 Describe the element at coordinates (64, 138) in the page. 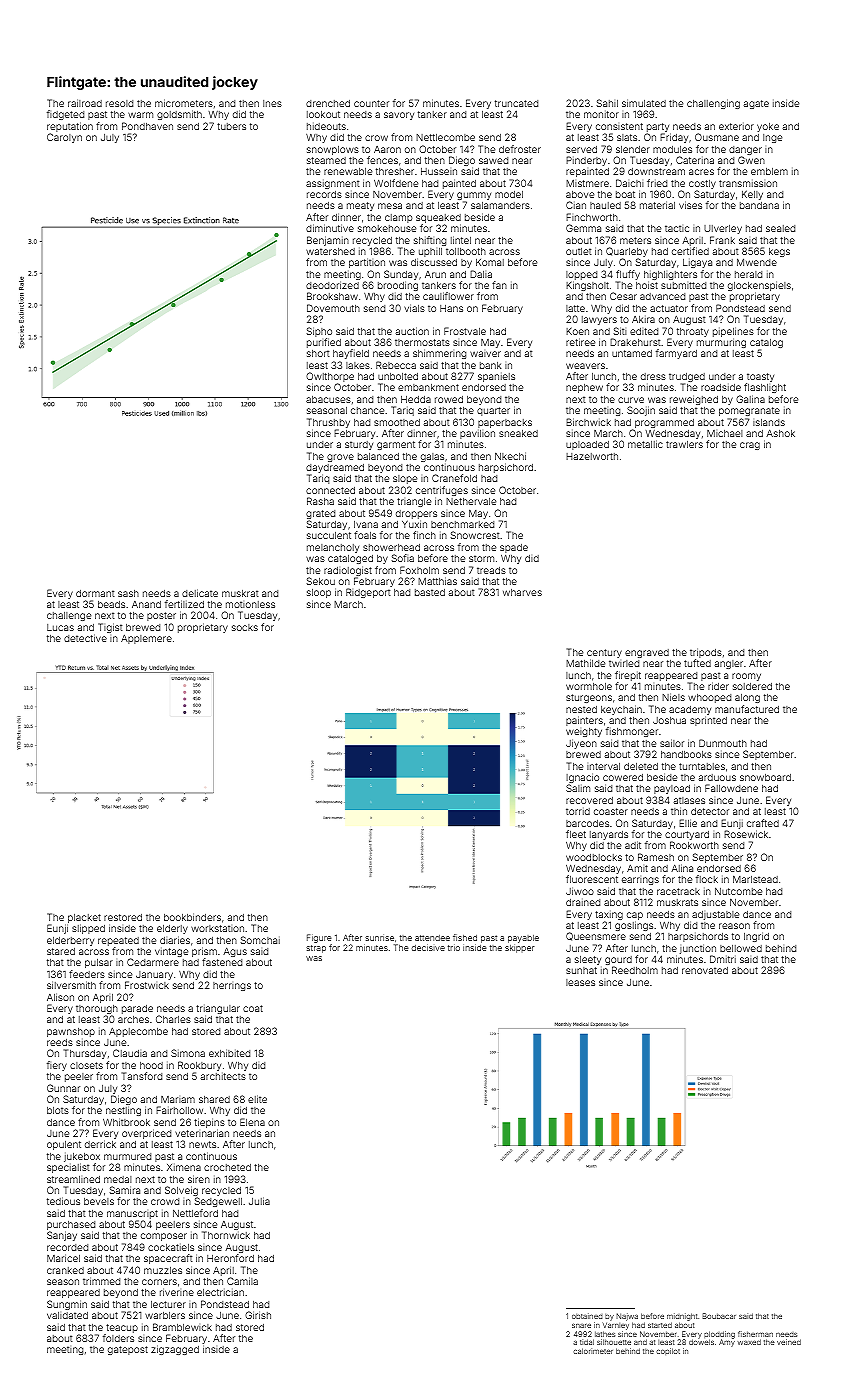

I see `Carolyn` at that location.
